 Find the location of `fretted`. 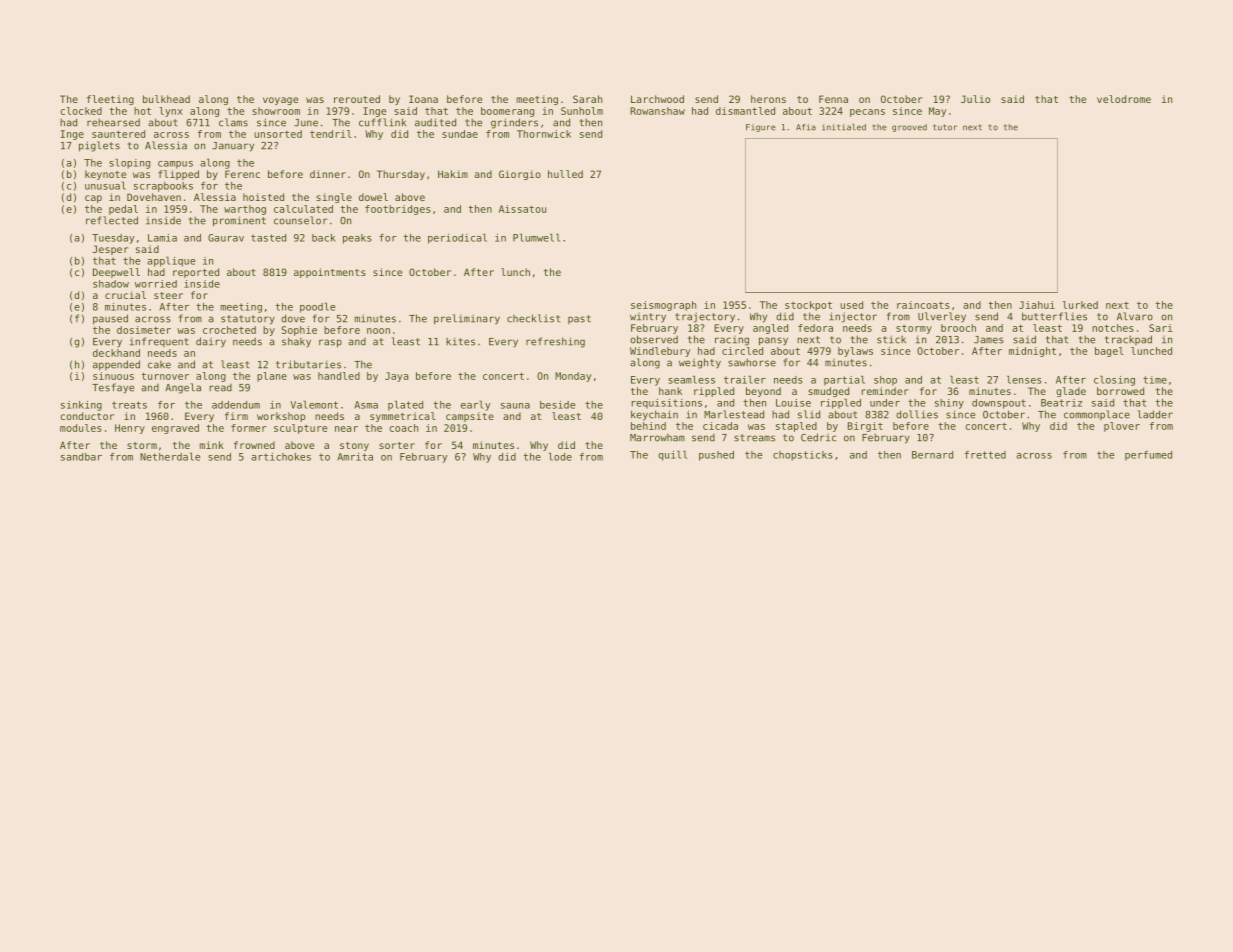

fretted is located at coordinates (985, 455).
